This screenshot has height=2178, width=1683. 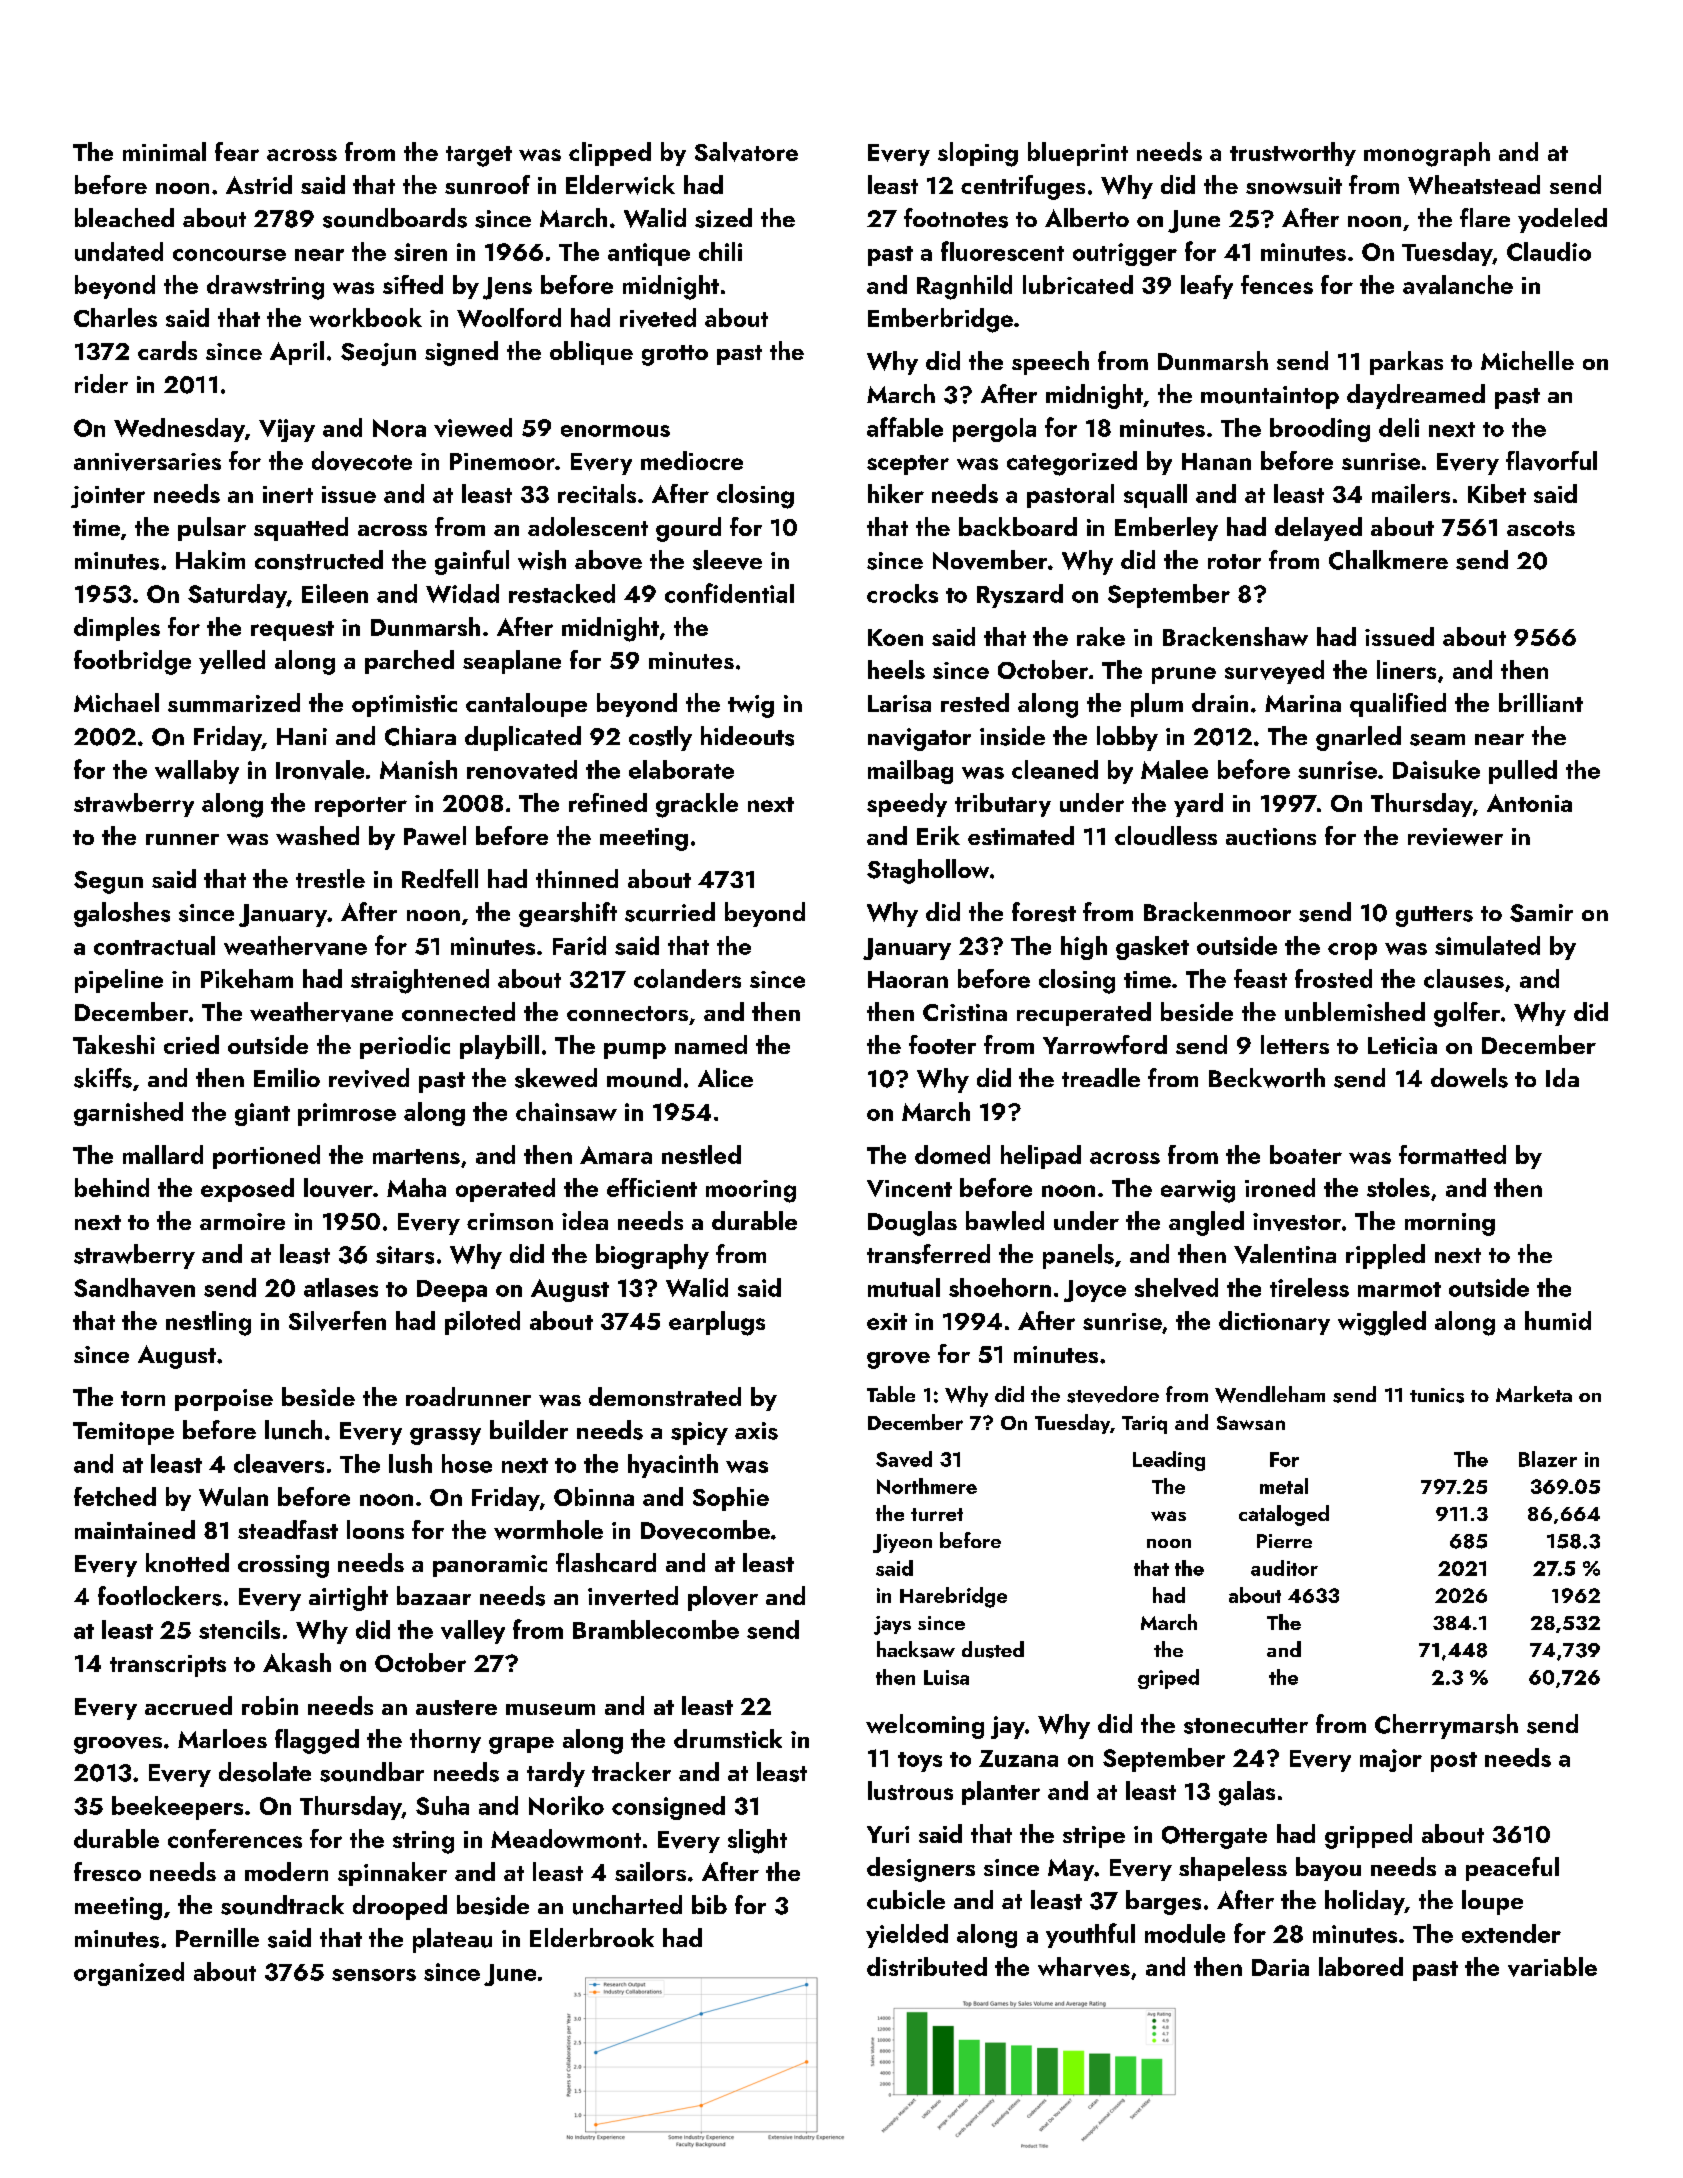 What do you see at coordinates (697, 805) in the screenshot?
I see `grackle` at bounding box center [697, 805].
